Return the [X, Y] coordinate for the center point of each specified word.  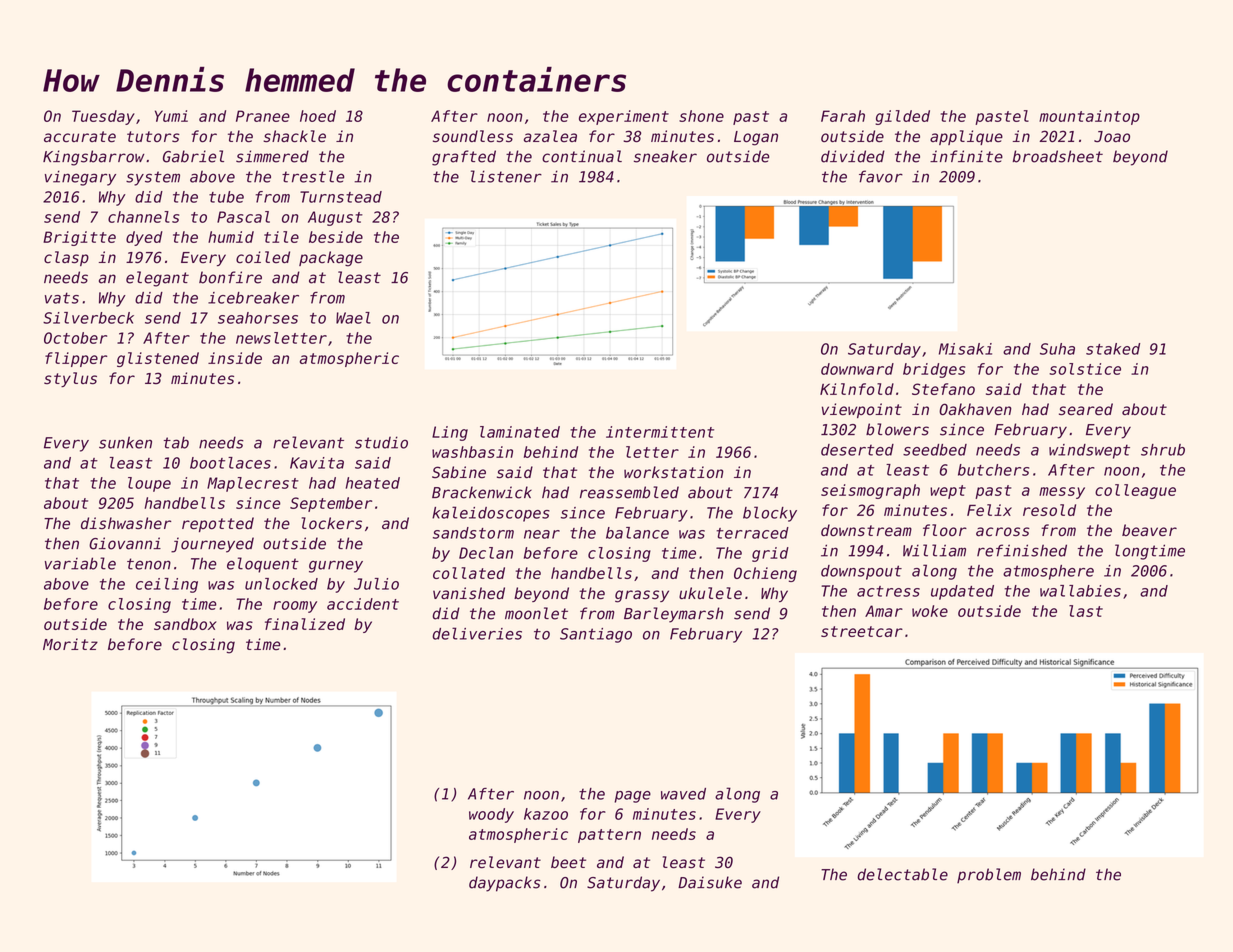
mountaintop [1089, 117]
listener [506, 176]
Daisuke [710, 882]
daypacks [505, 884]
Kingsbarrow [93, 158]
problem [989, 875]
